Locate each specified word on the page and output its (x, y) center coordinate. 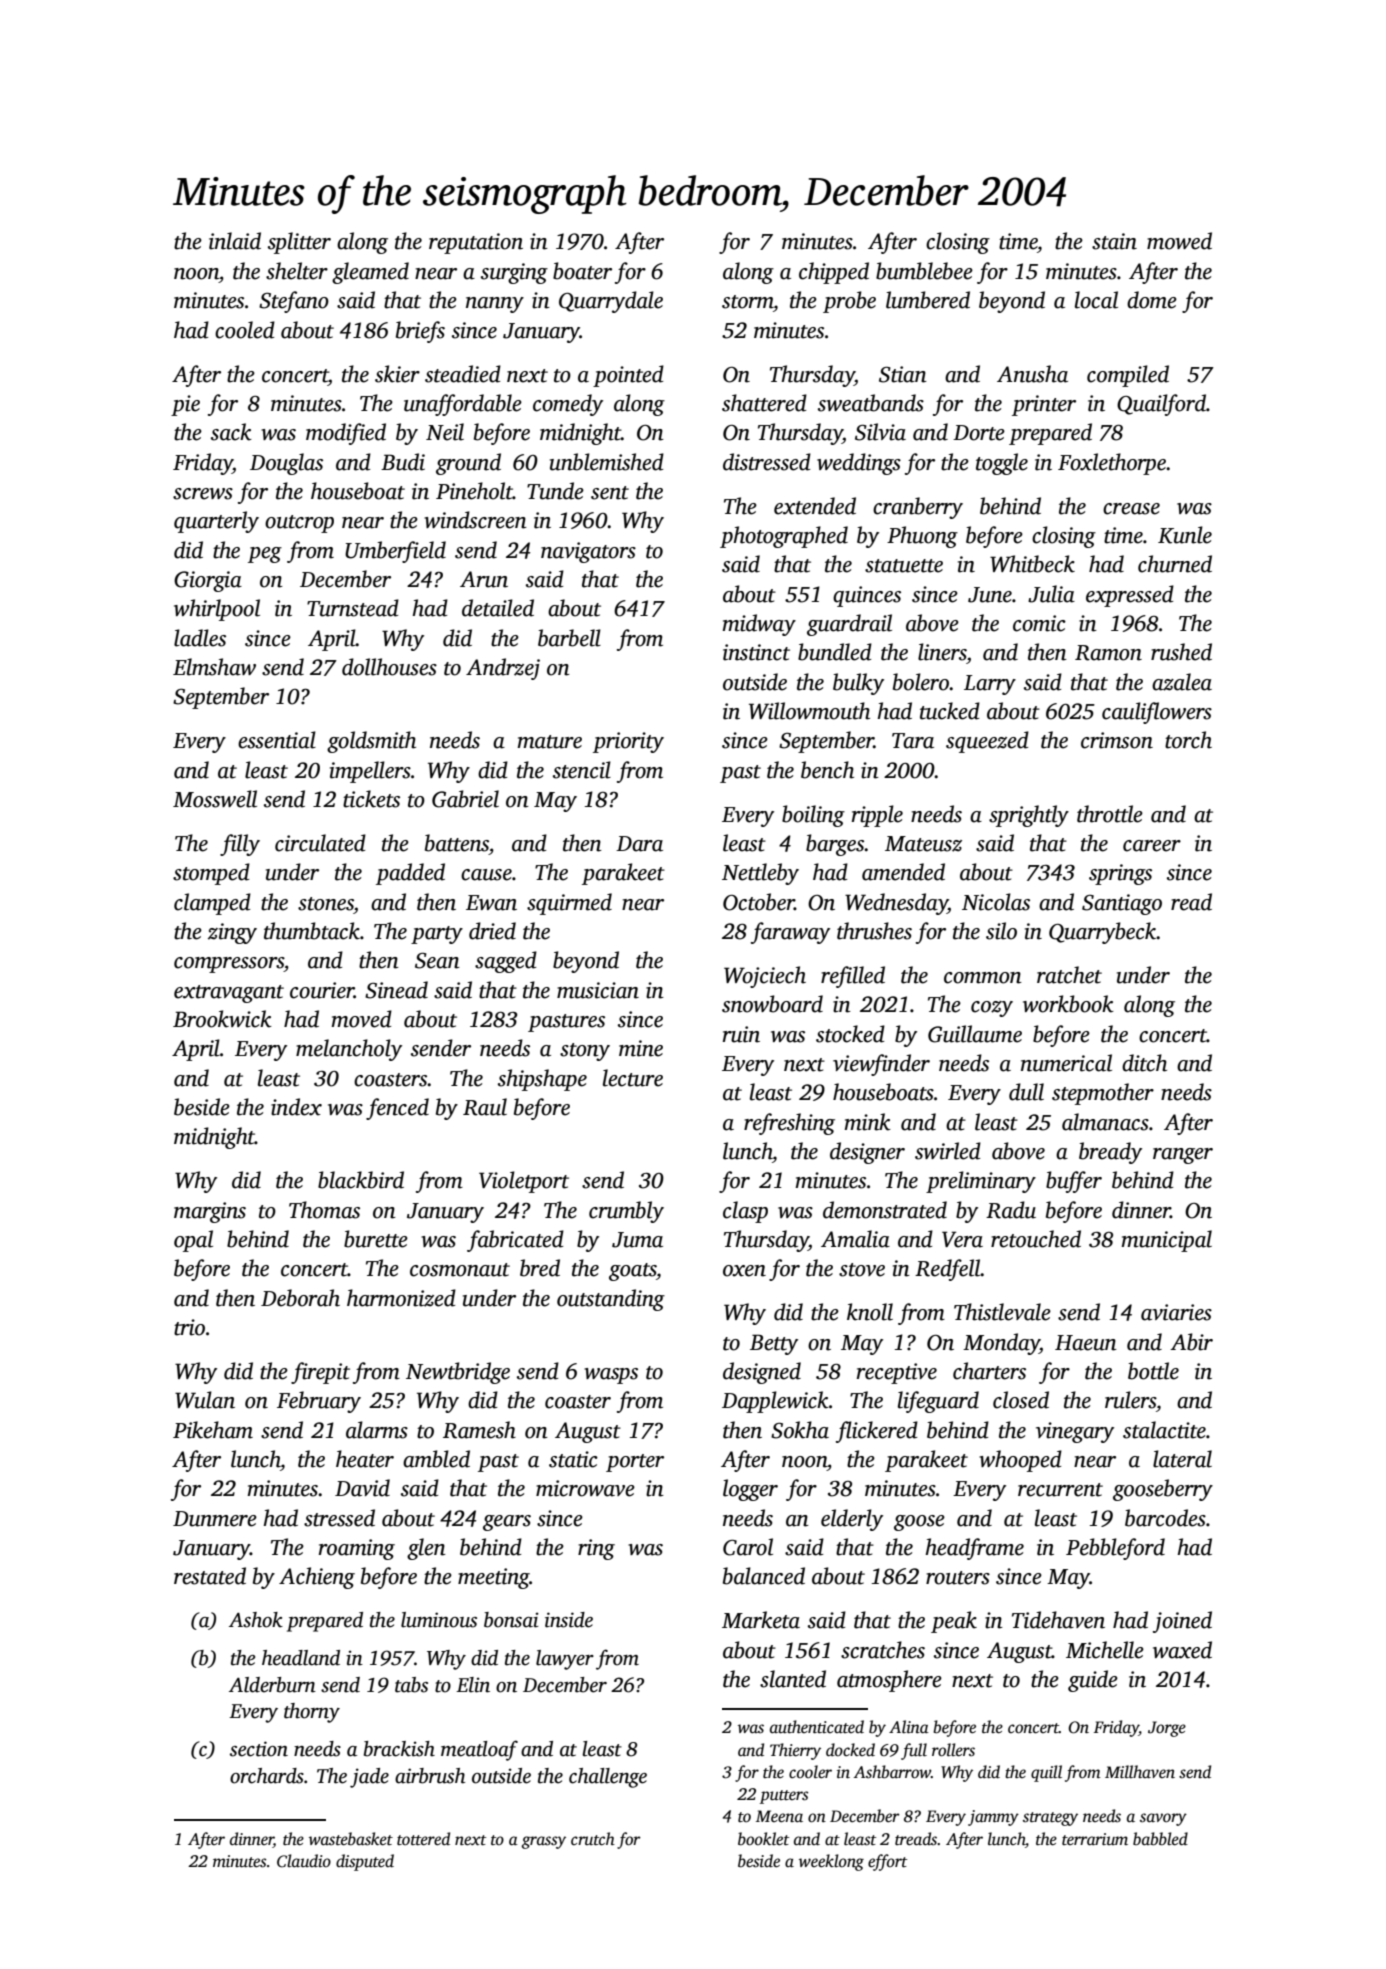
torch (1188, 740)
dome (1152, 300)
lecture (633, 1078)
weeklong (831, 1862)
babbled (1160, 1839)
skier (397, 374)
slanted (793, 1679)
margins (210, 1212)
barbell (569, 638)
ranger (1183, 1156)
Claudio (304, 1861)
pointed (628, 376)
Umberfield (395, 552)
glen (426, 1549)
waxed (1182, 1650)
